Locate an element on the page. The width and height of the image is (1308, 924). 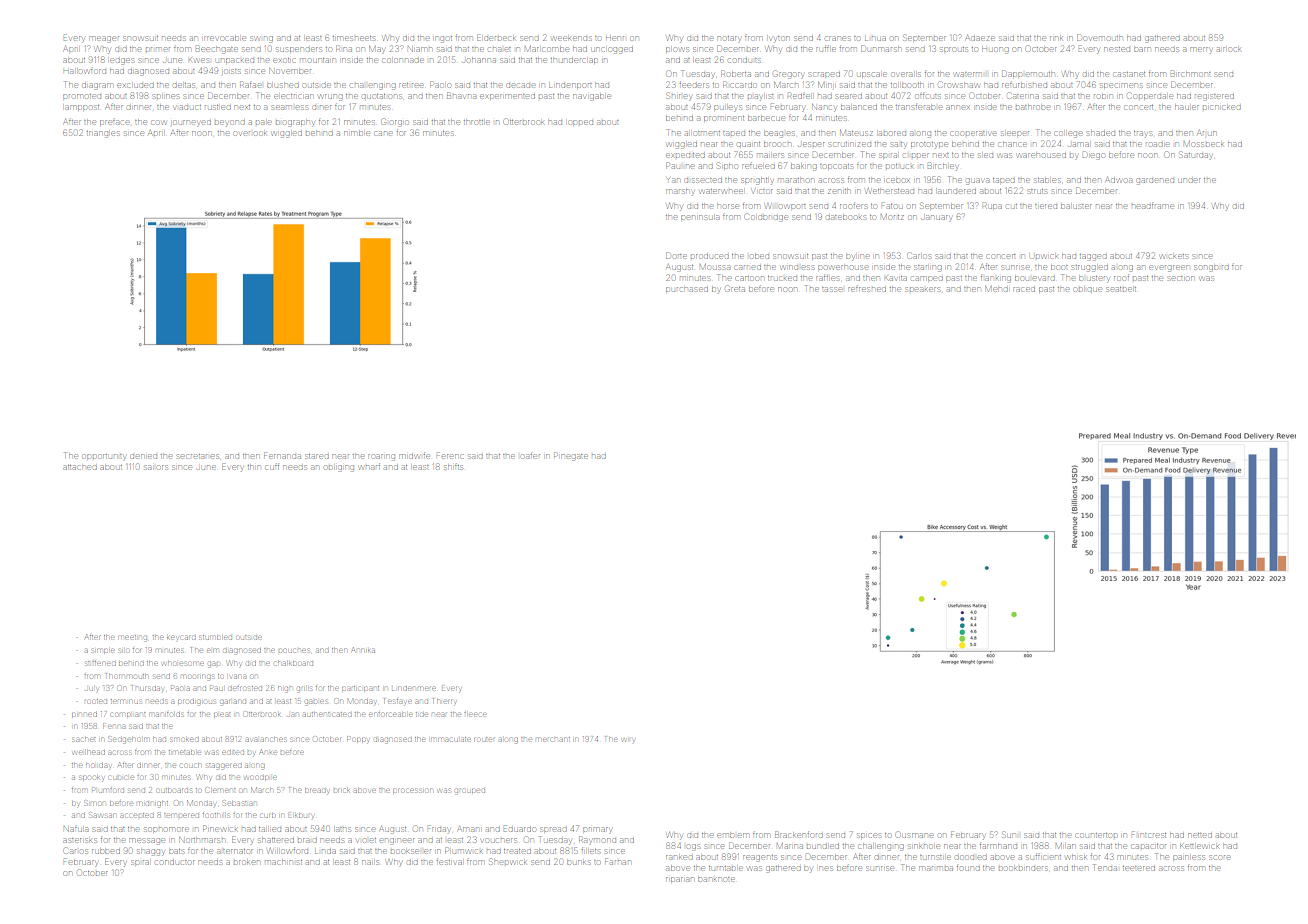
seatbelt is located at coordinates (1121, 289).
